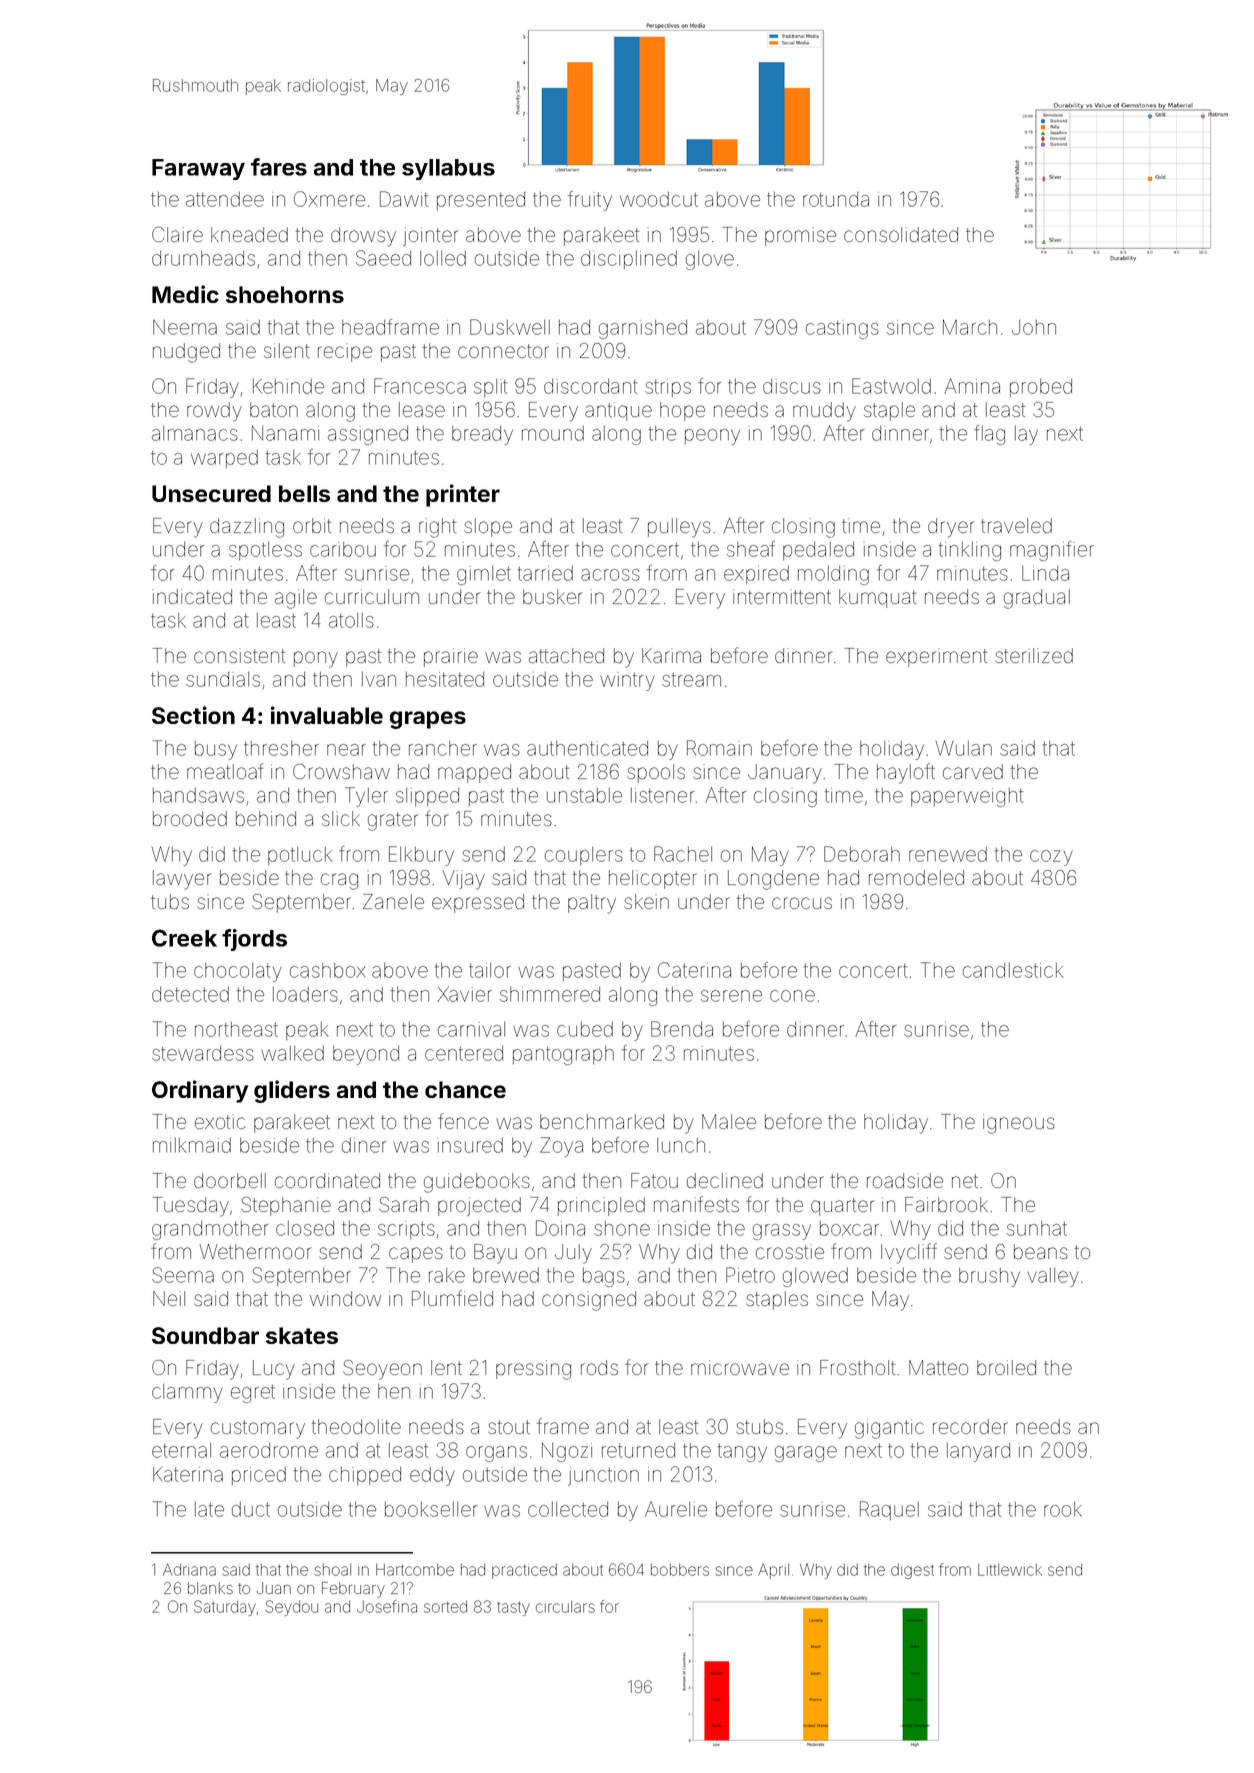 This screenshot has height=1773, width=1254. I want to click on cozy, so click(1051, 858).
